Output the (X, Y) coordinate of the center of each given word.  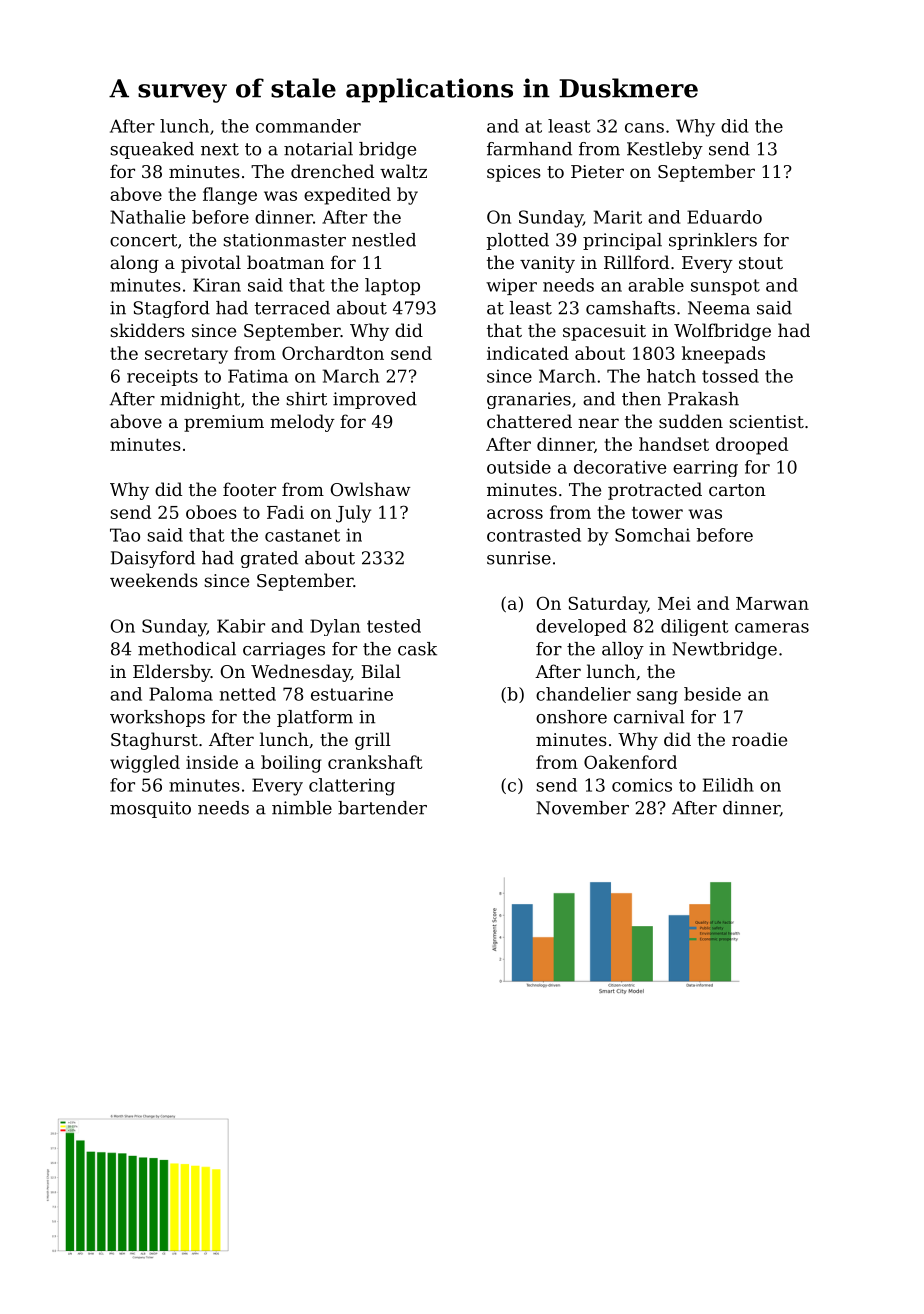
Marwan (772, 603)
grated (269, 559)
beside (712, 694)
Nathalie (148, 217)
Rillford (636, 262)
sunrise (519, 558)
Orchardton (333, 353)
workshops (157, 718)
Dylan (335, 627)
